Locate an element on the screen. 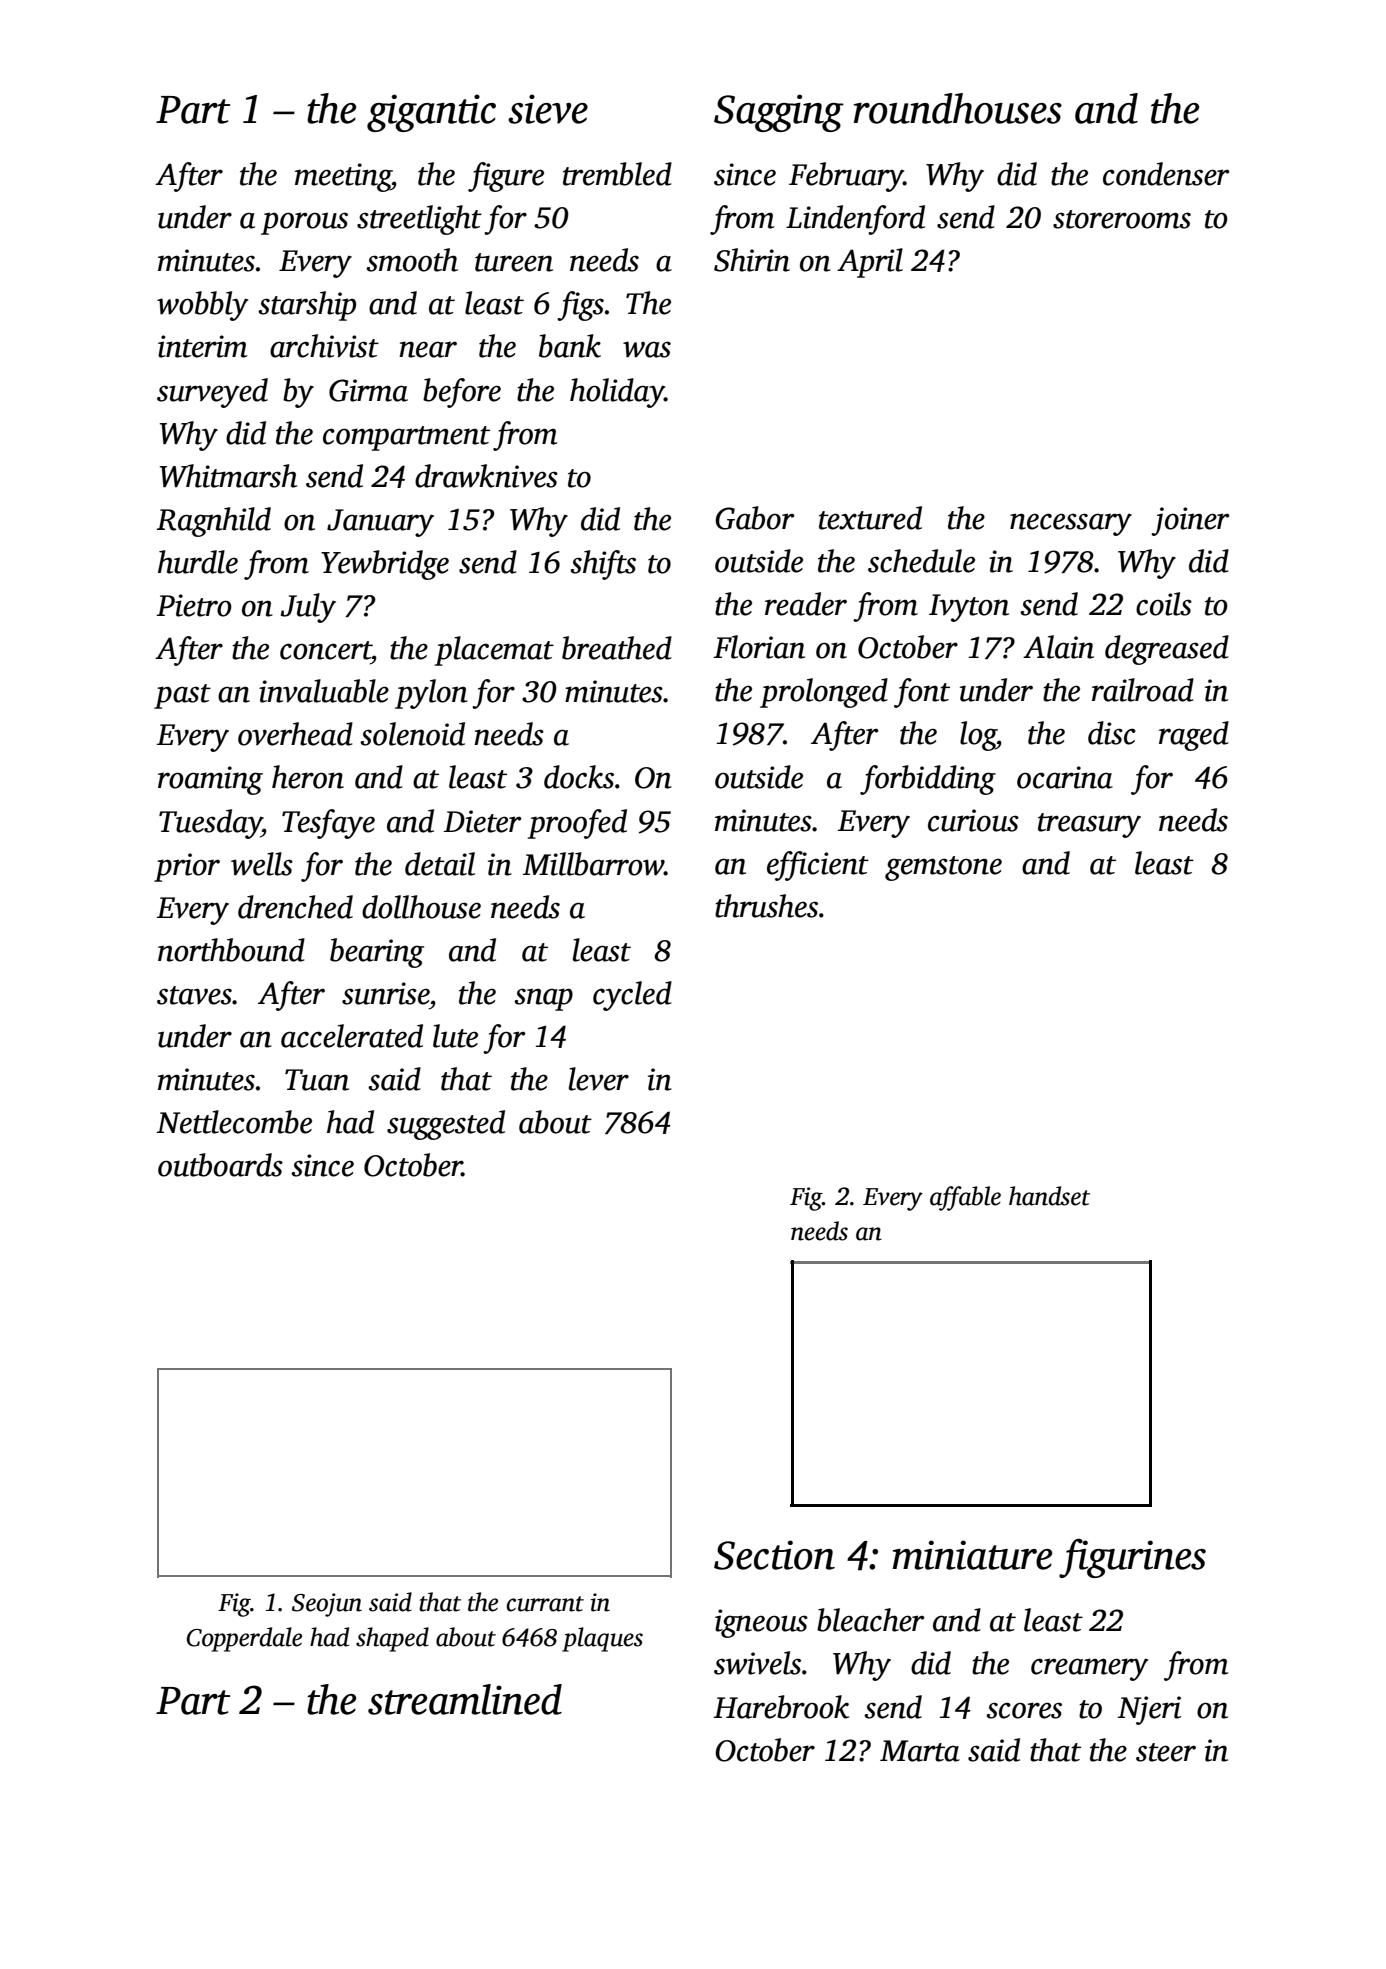 This screenshot has height=1969, width=1386. shifts is located at coordinates (603, 565).
